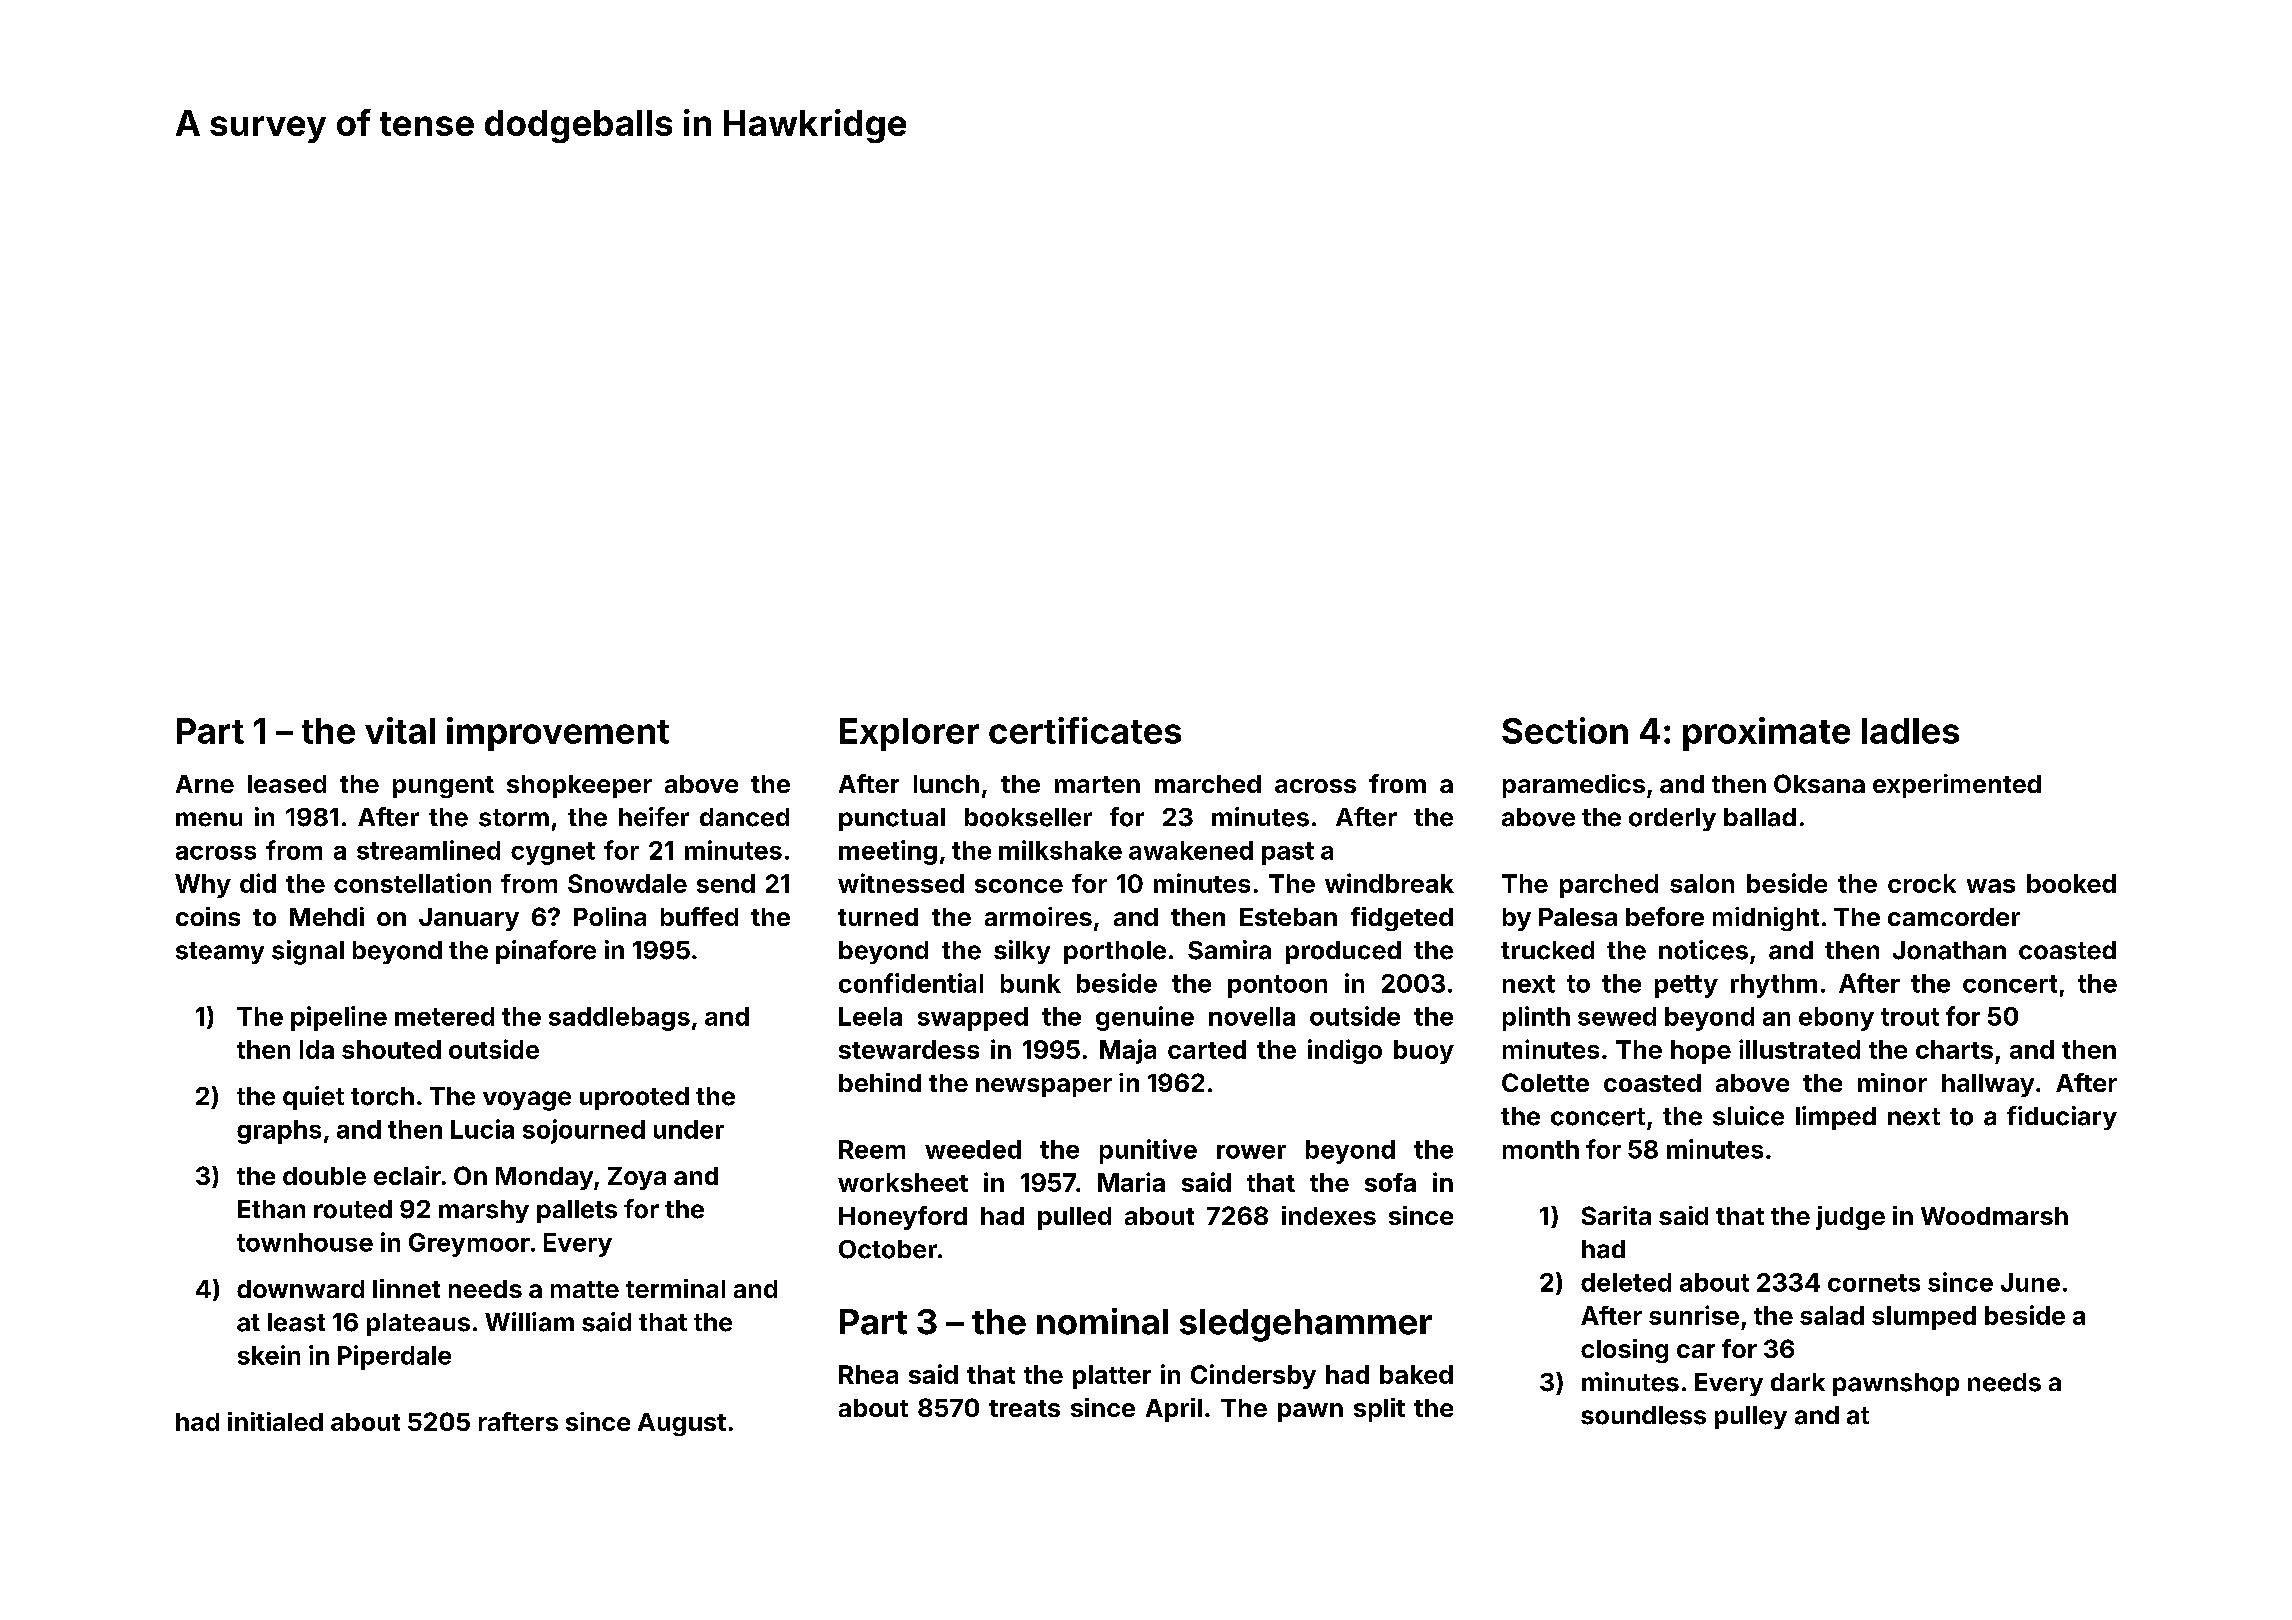 This image has height=1620, width=2292. Describe the element at coordinates (1766, 734) in the image. I see `proximate` at that location.
